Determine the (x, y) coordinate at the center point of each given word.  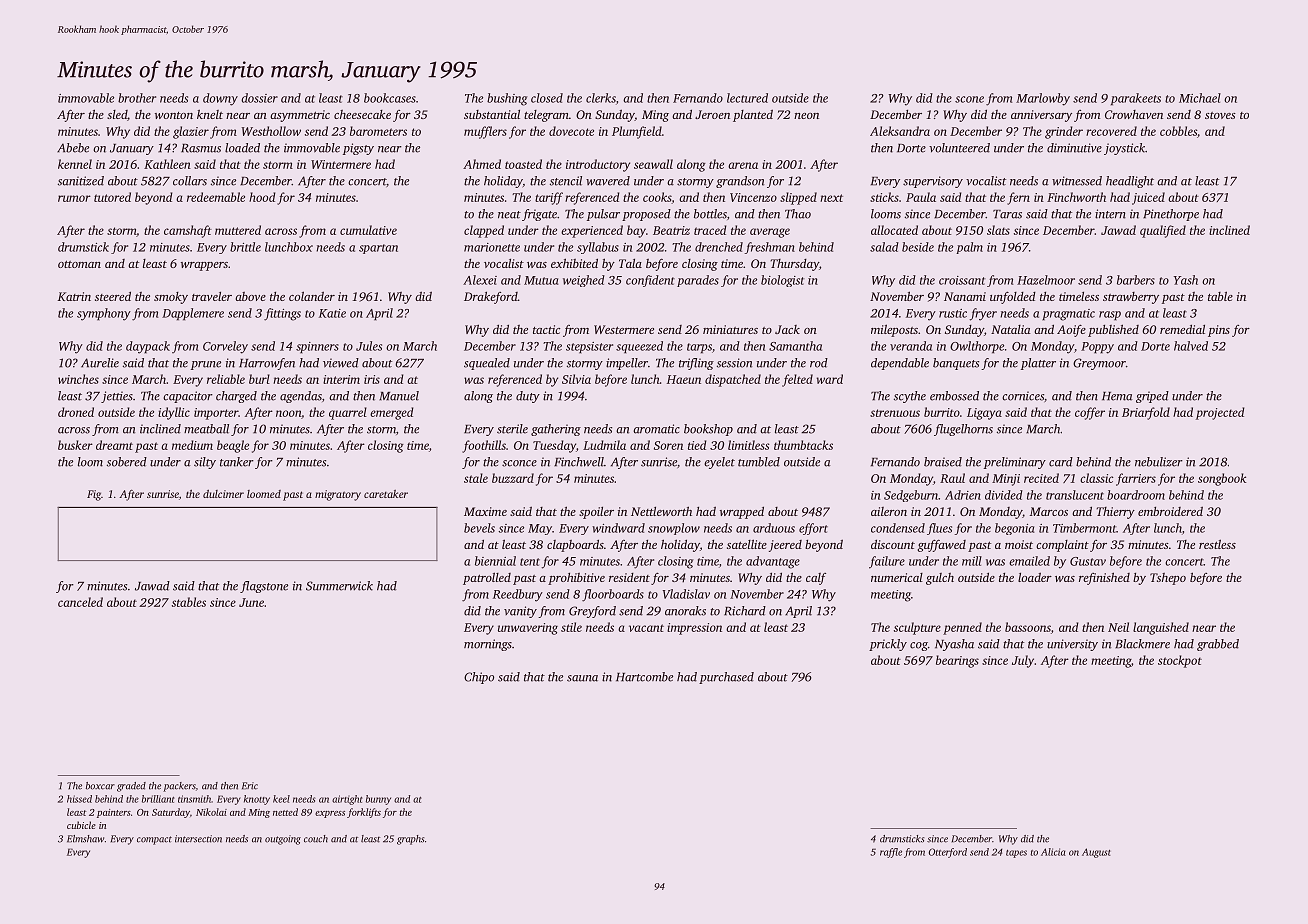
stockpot (1180, 661)
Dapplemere (193, 314)
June (251, 602)
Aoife (1071, 330)
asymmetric (300, 116)
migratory (338, 495)
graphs (411, 840)
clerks (601, 98)
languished (1161, 628)
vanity (520, 612)
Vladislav (686, 594)
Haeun (684, 379)
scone (969, 99)
